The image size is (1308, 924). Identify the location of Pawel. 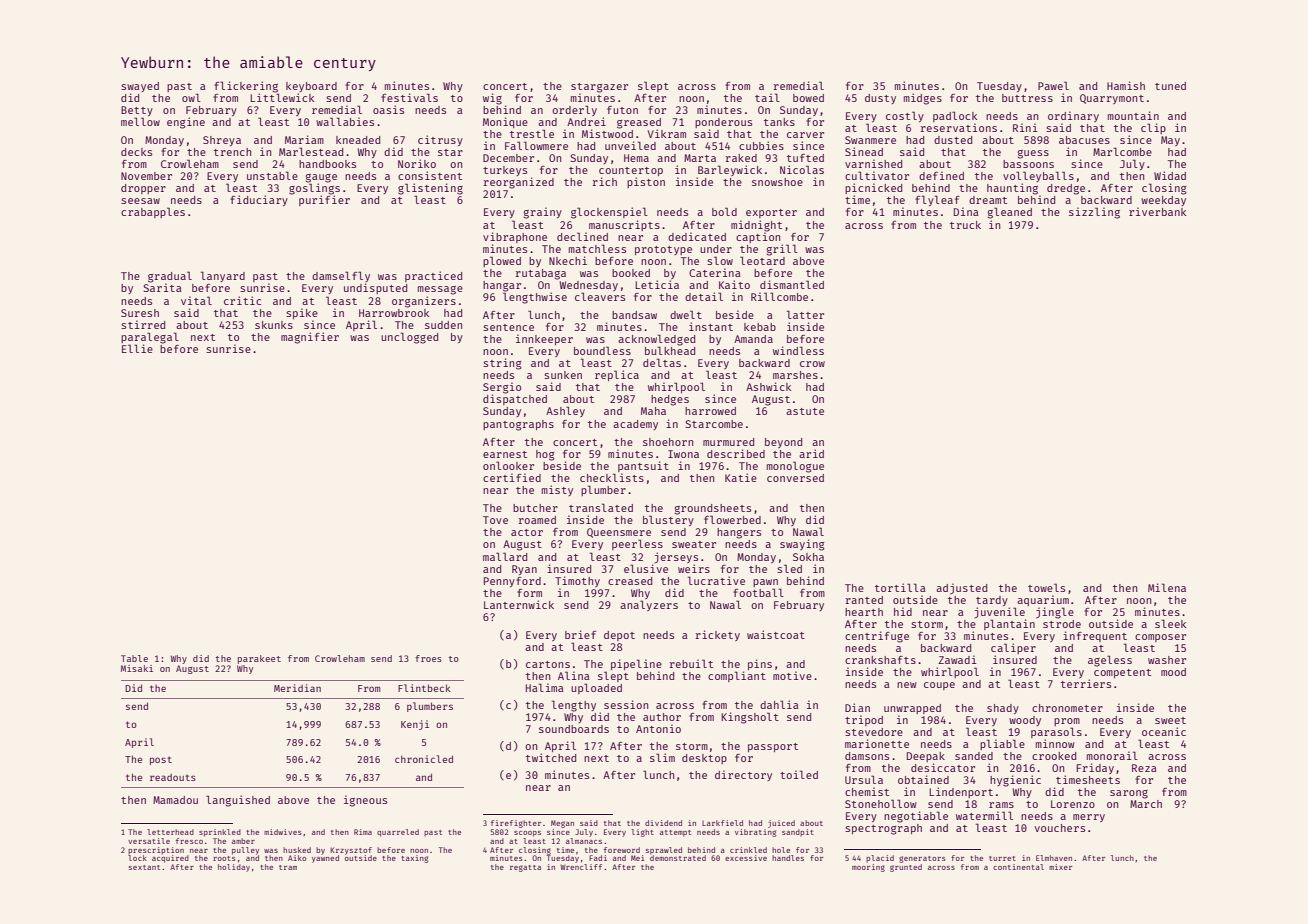
(1053, 85).
